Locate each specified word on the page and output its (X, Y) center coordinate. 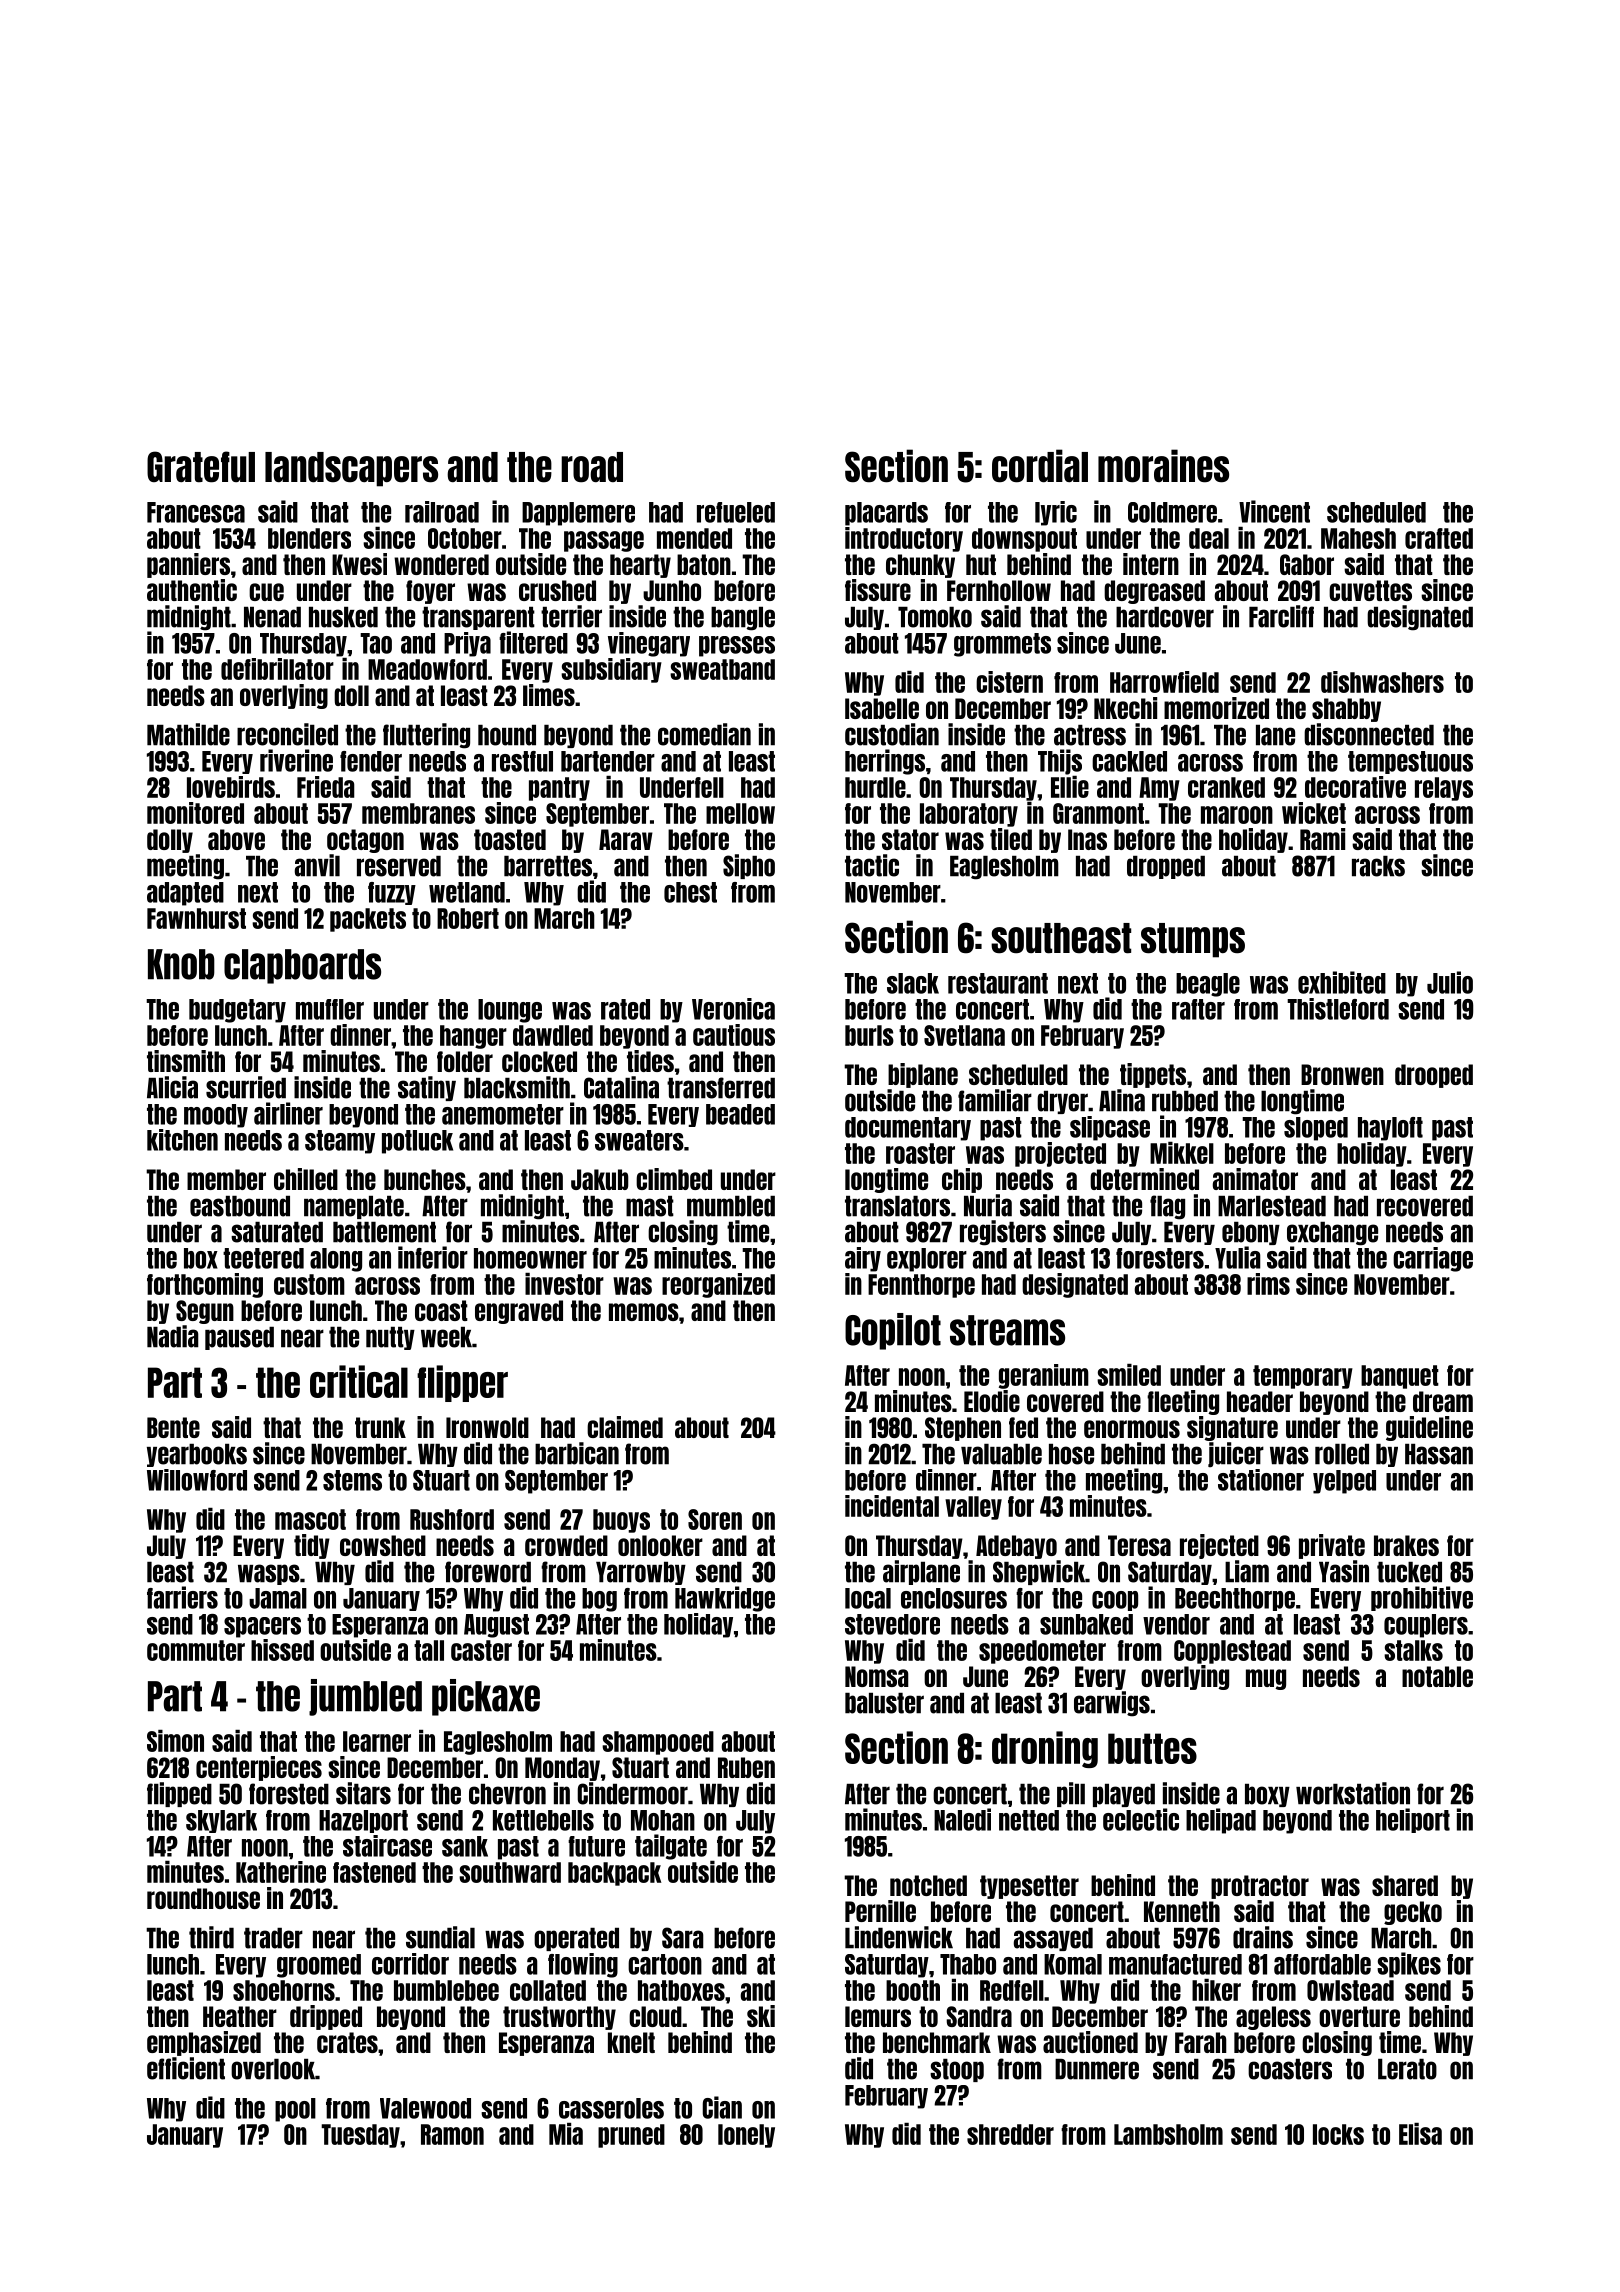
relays (1444, 789)
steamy (340, 1142)
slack (913, 983)
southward (510, 1872)
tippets (1153, 1075)
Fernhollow (999, 590)
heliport (1413, 1820)
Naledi (962, 1819)
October (465, 538)
